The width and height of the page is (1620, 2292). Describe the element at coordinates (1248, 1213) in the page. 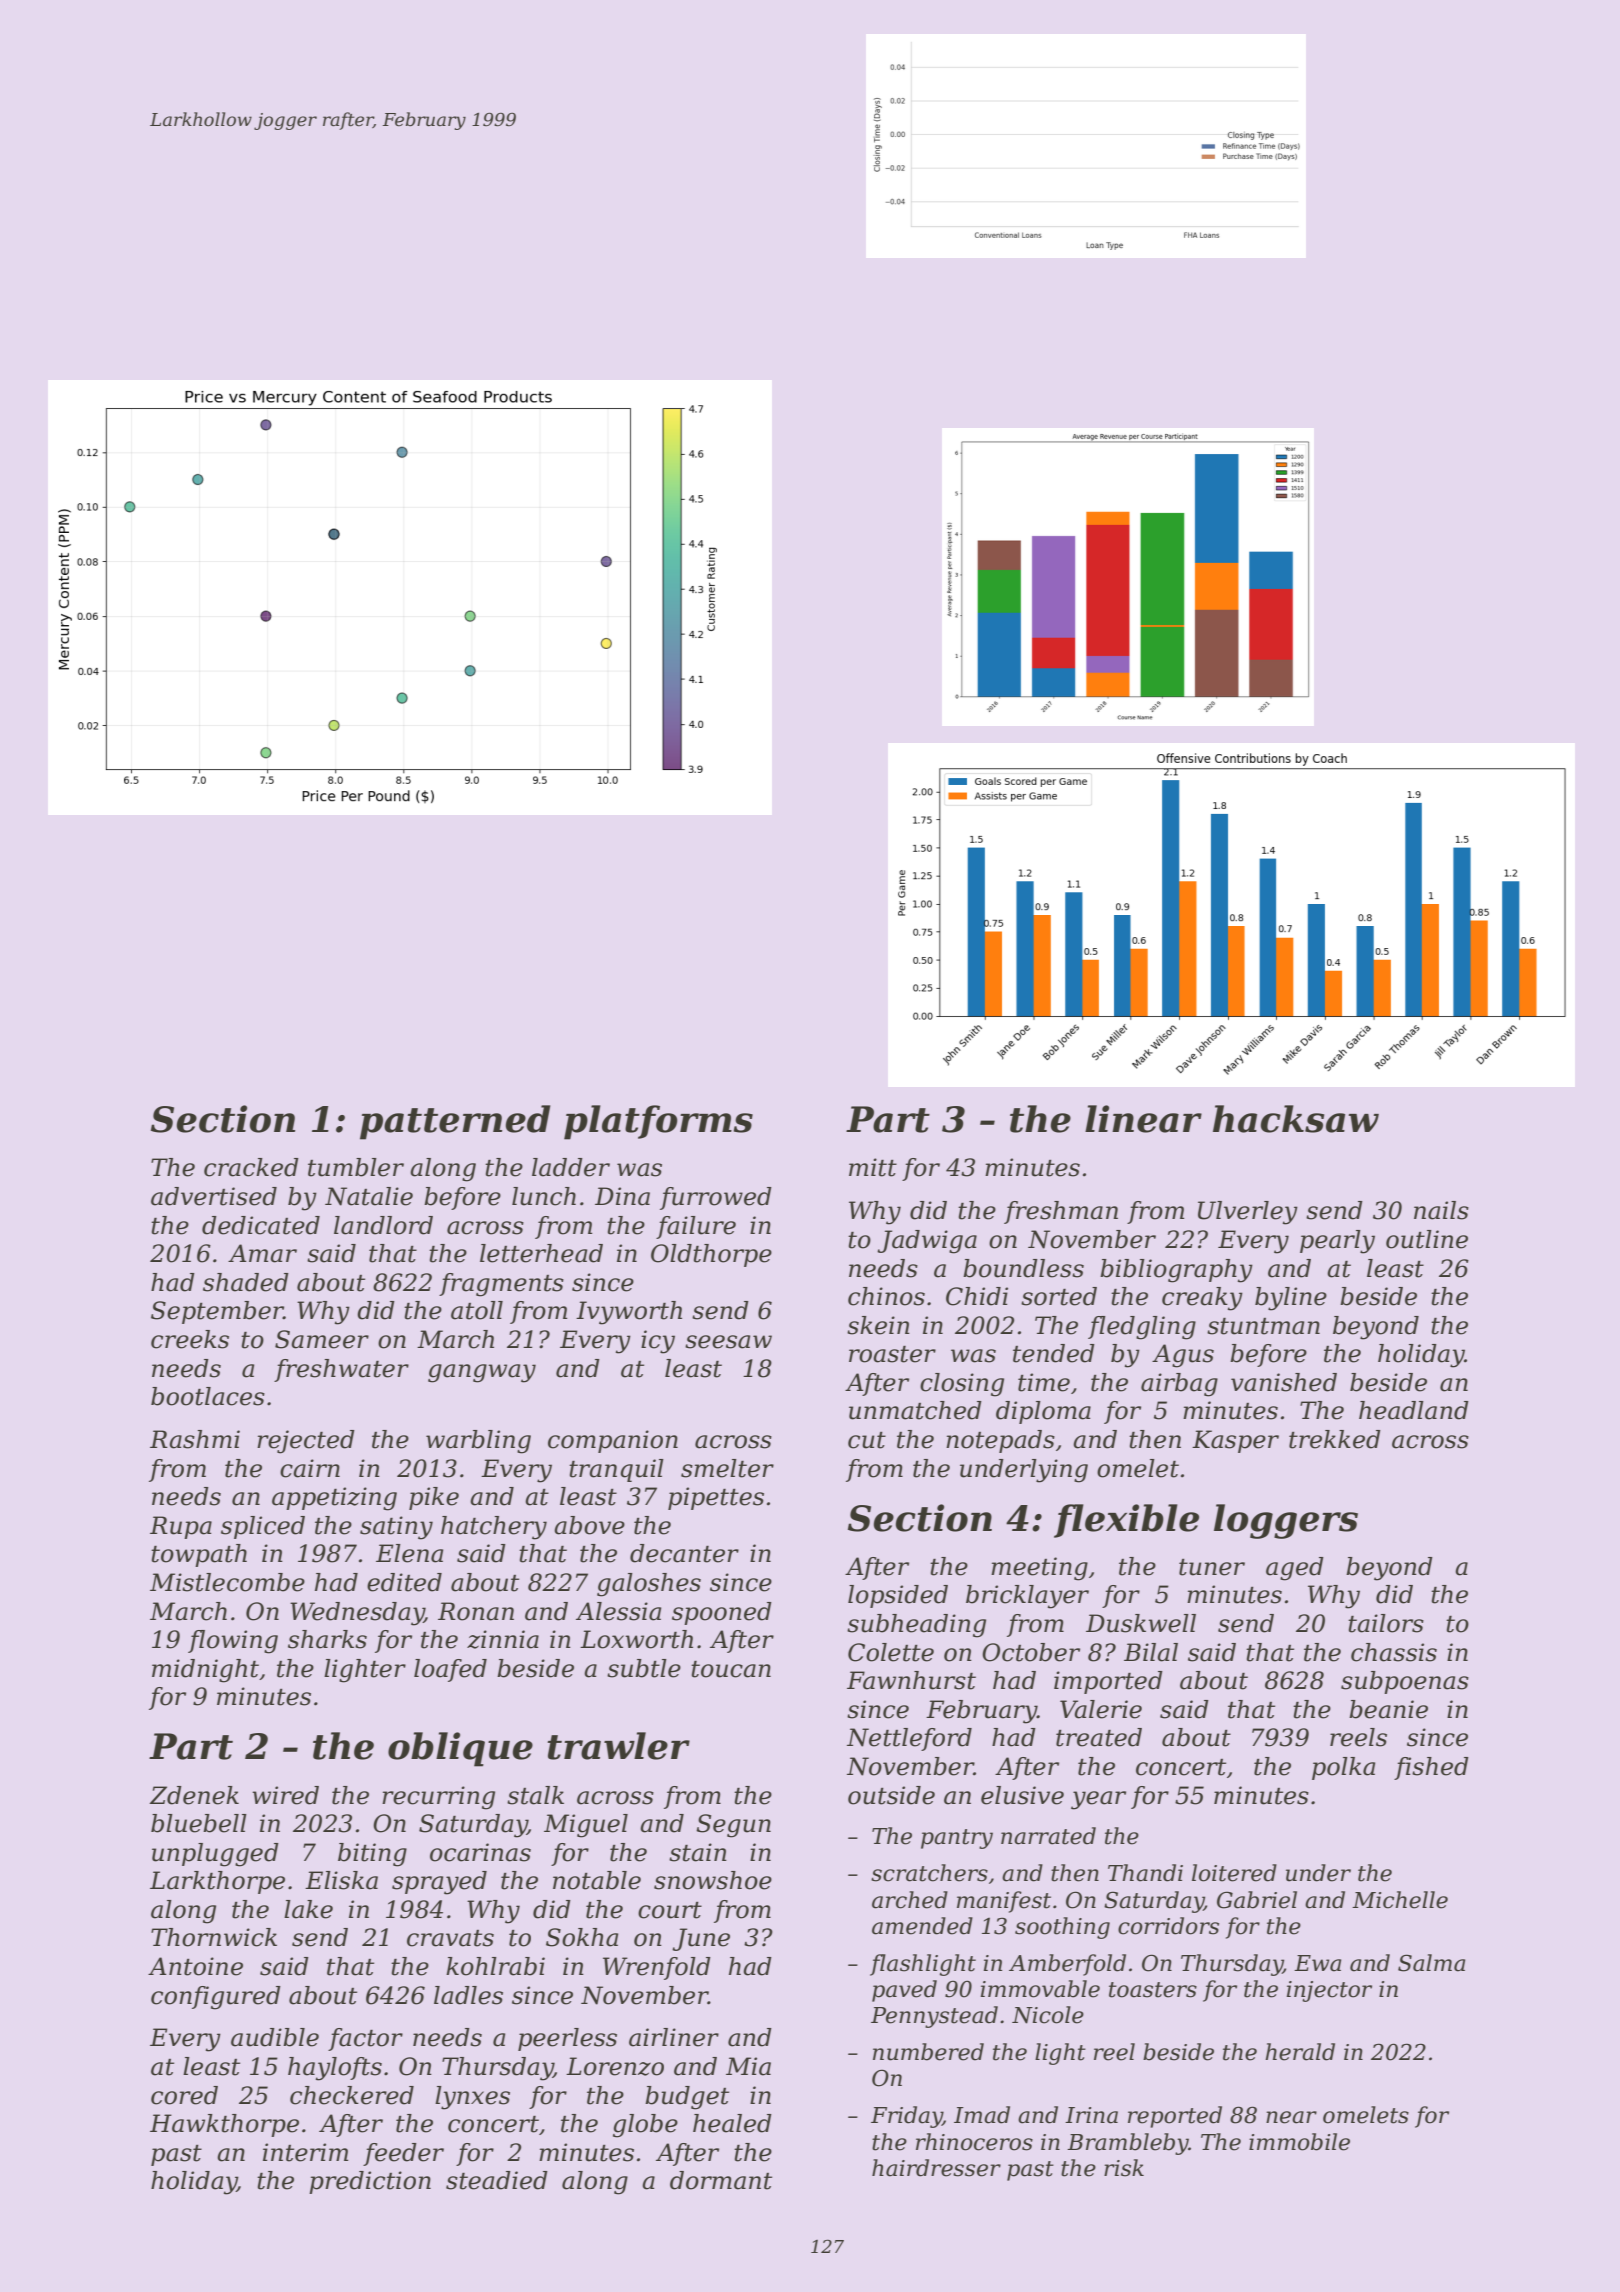

I see `Ulverley` at that location.
